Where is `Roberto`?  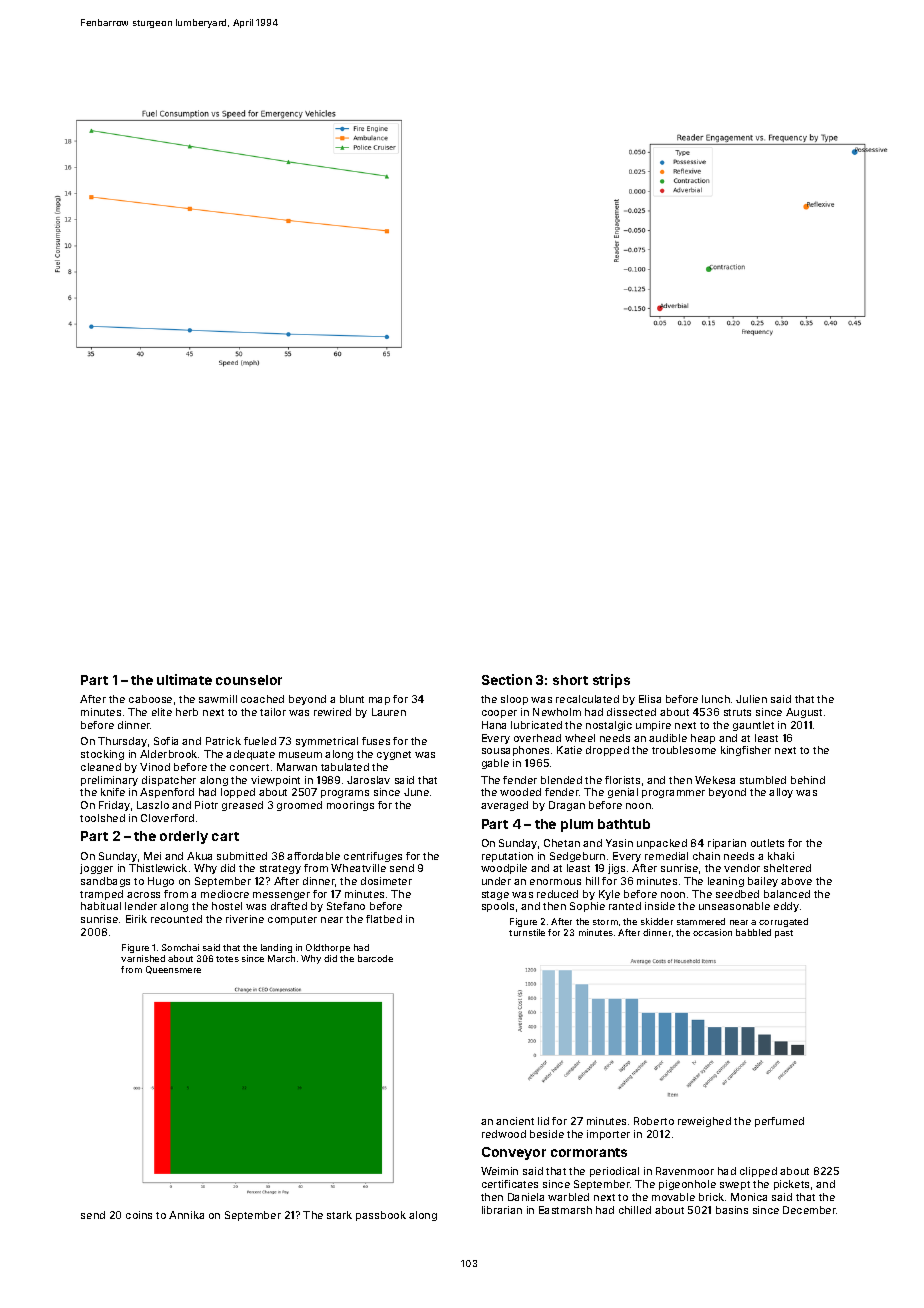
Roberto is located at coordinates (654, 1121).
